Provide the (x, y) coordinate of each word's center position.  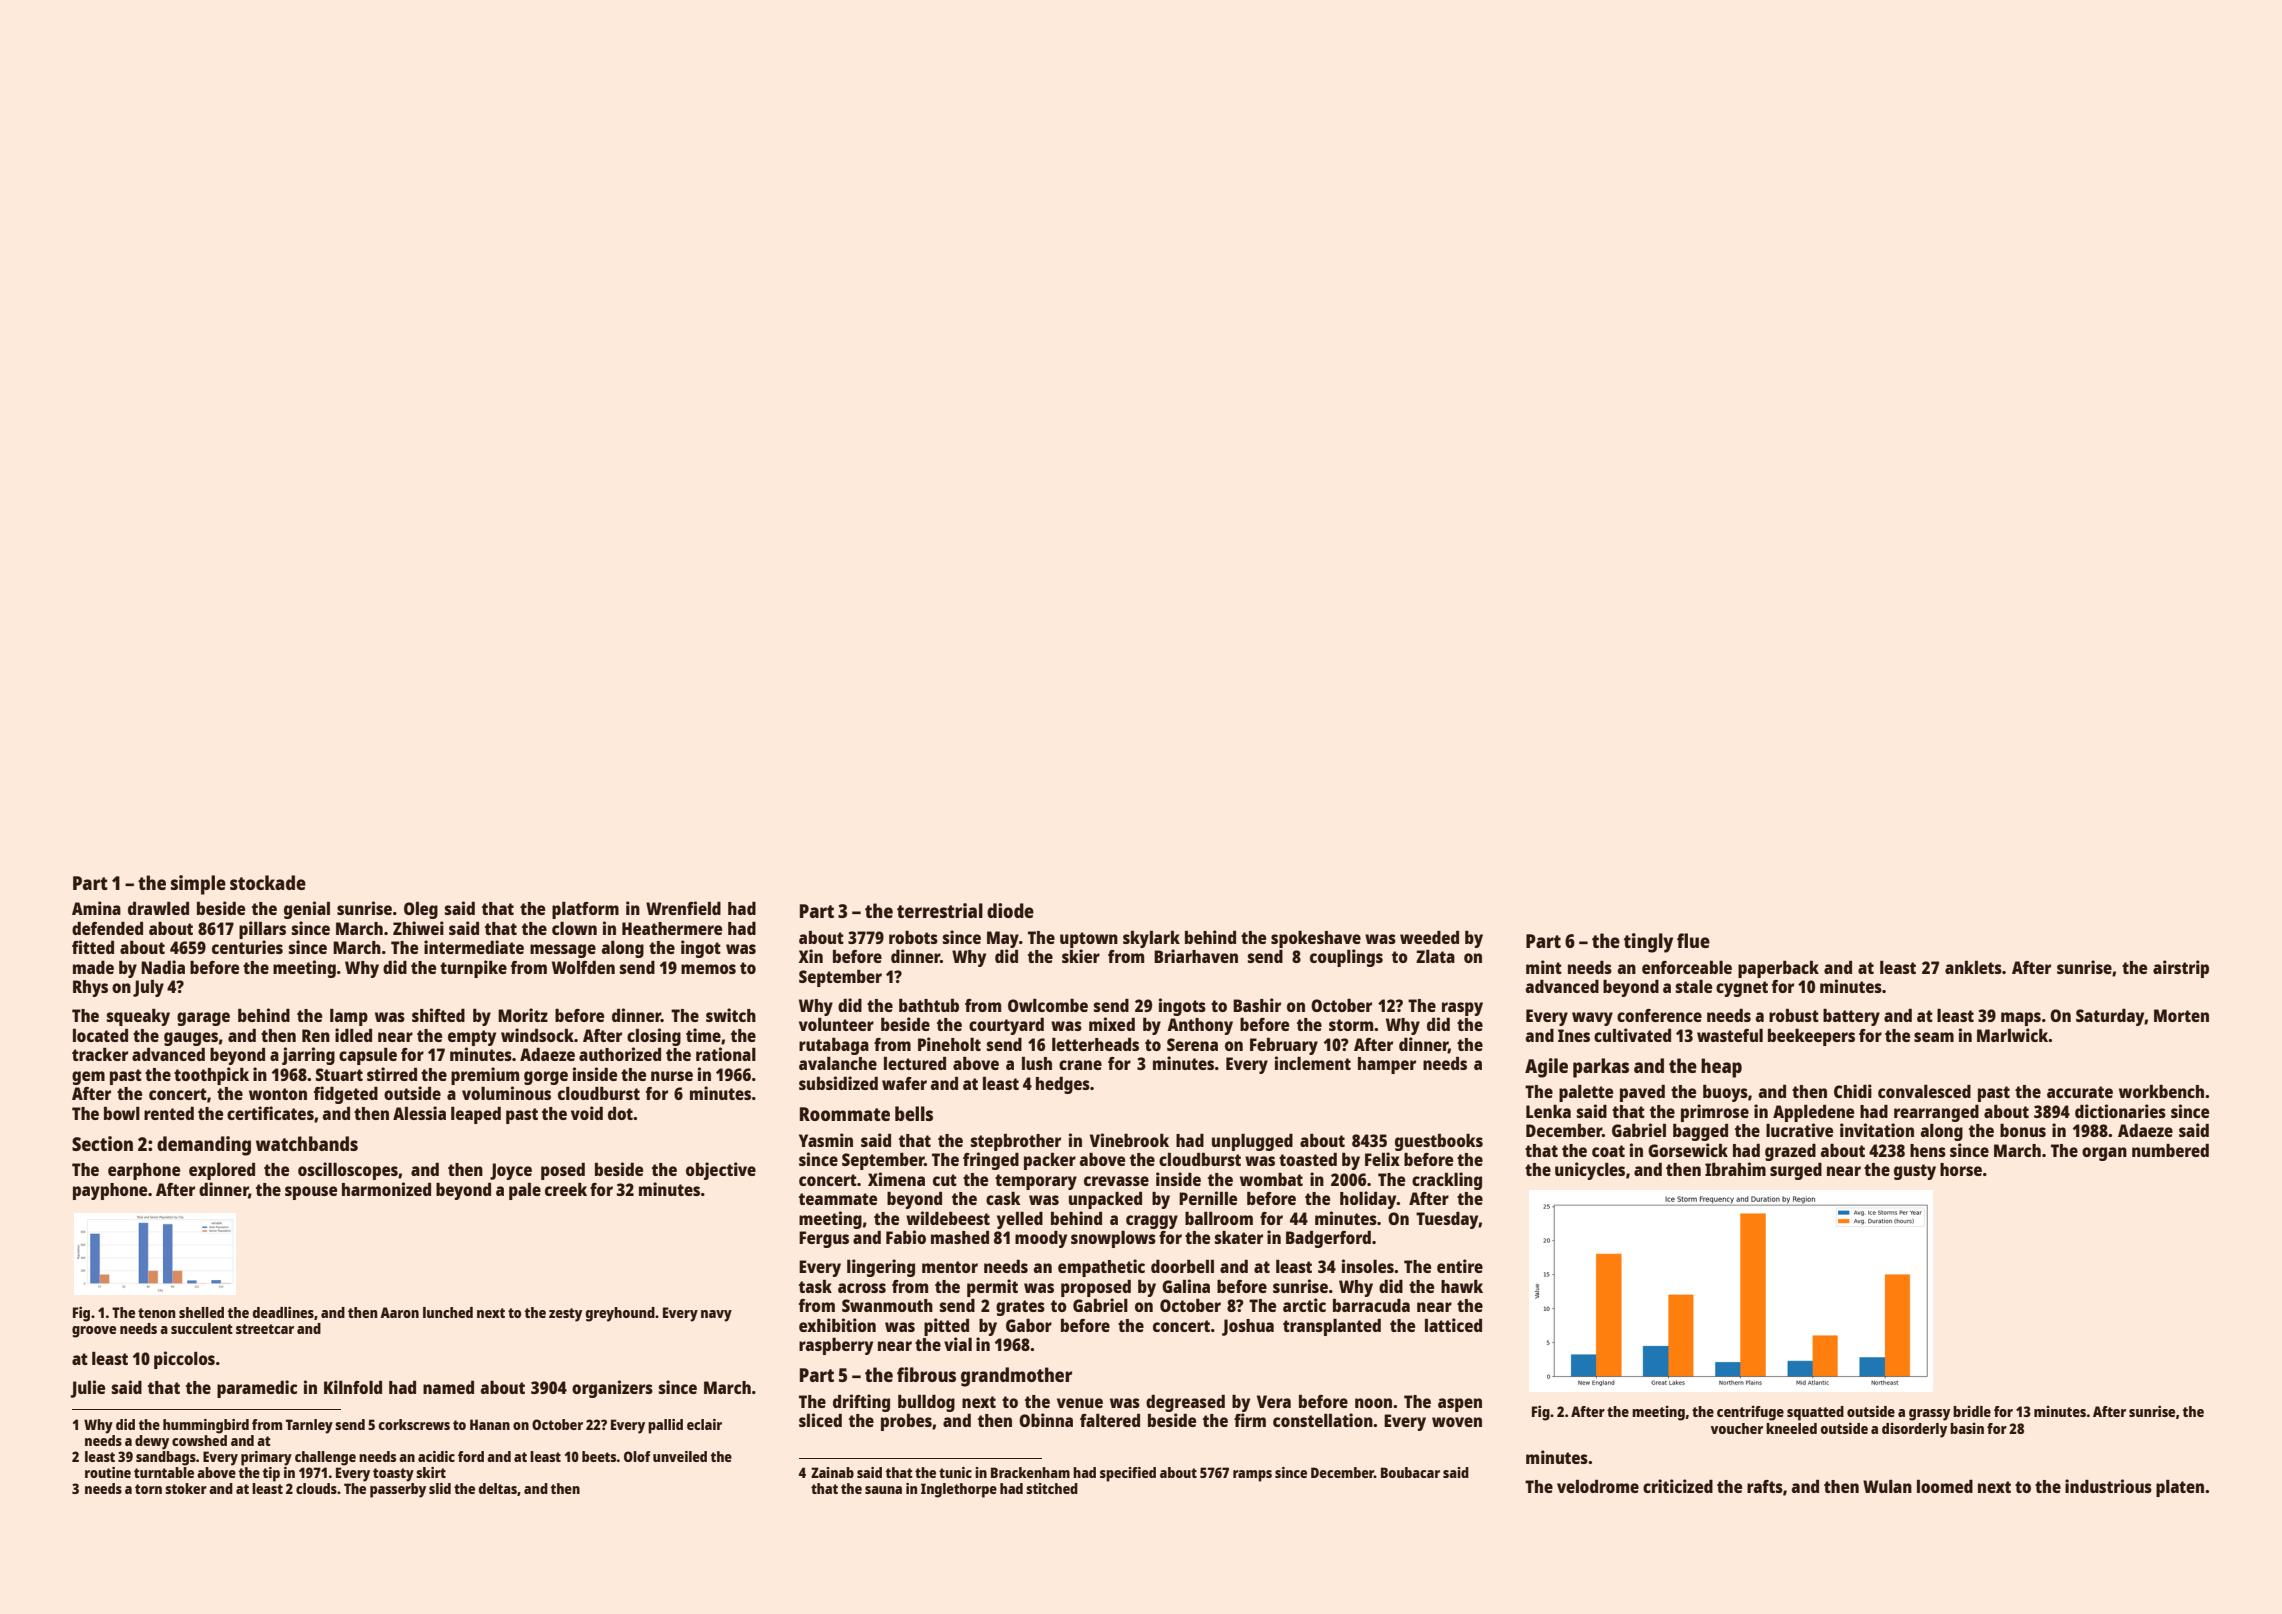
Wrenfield (683, 908)
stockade (268, 882)
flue (1693, 940)
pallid (665, 1426)
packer (1050, 1161)
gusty (1915, 1172)
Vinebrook (1129, 1140)
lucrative (1799, 1130)
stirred (392, 1074)
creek (566, 1189)
